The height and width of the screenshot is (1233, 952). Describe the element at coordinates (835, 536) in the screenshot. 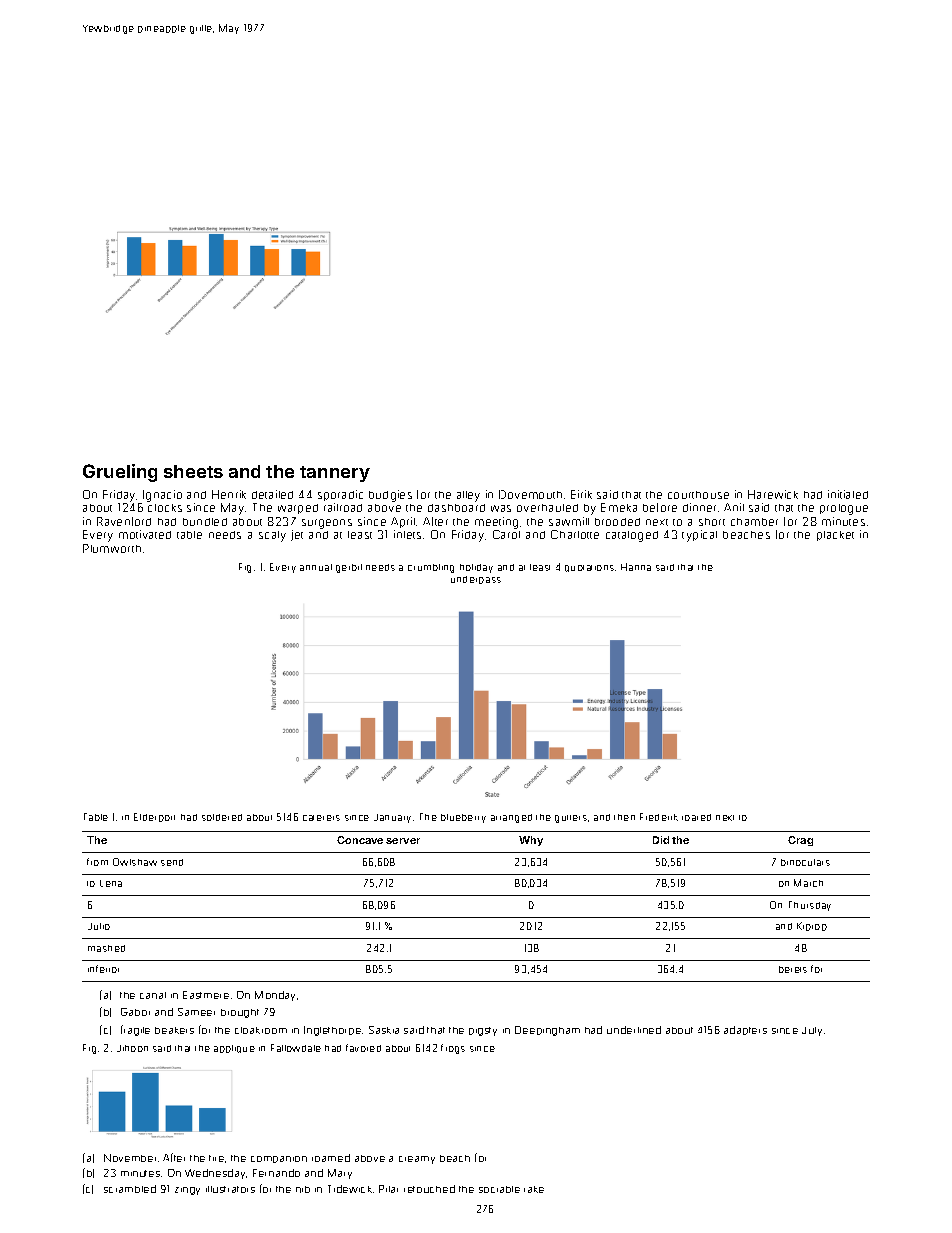

I see `placket` at that location.
